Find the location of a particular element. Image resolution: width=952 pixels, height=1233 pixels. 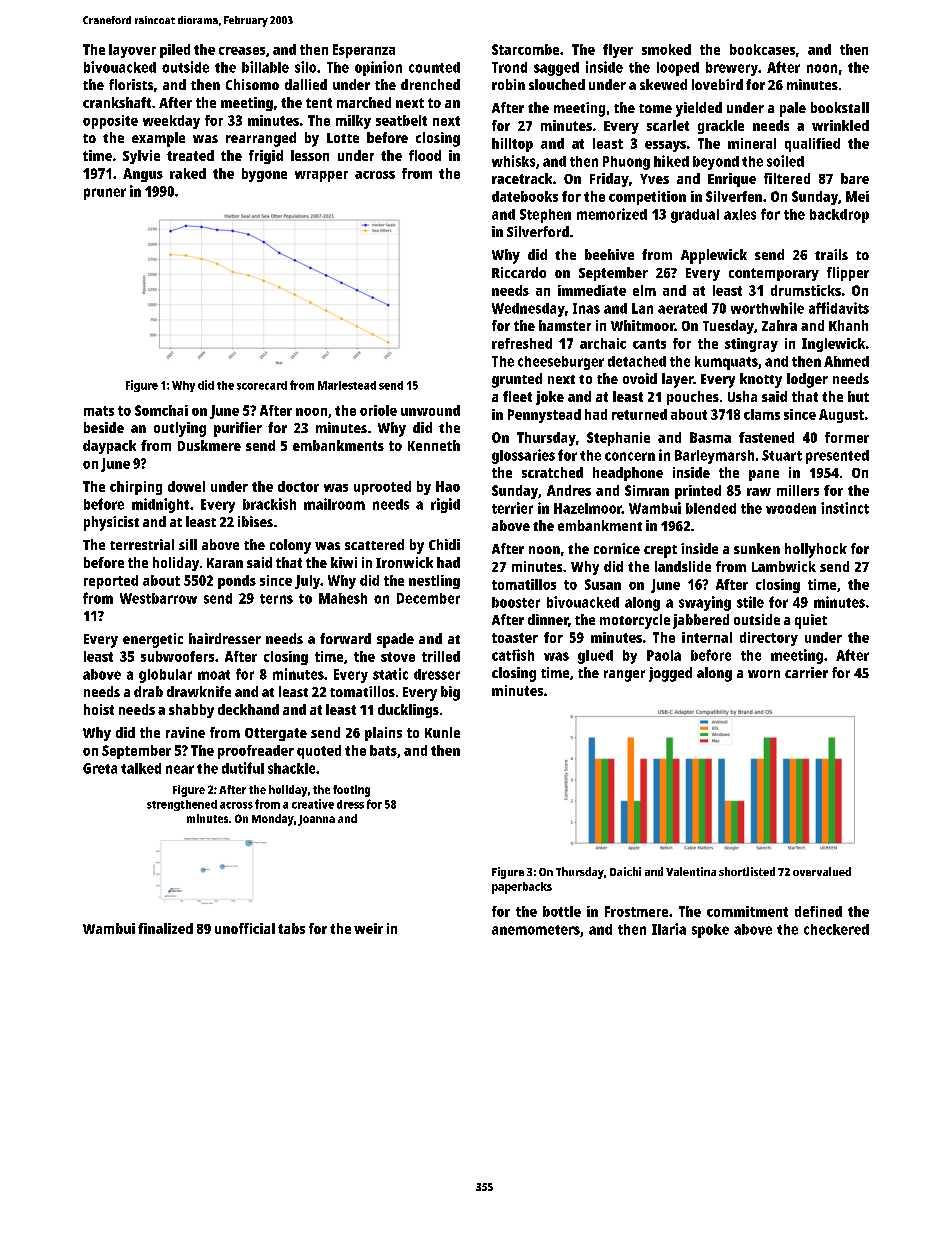

flood is located at coordinates (425, 155).
